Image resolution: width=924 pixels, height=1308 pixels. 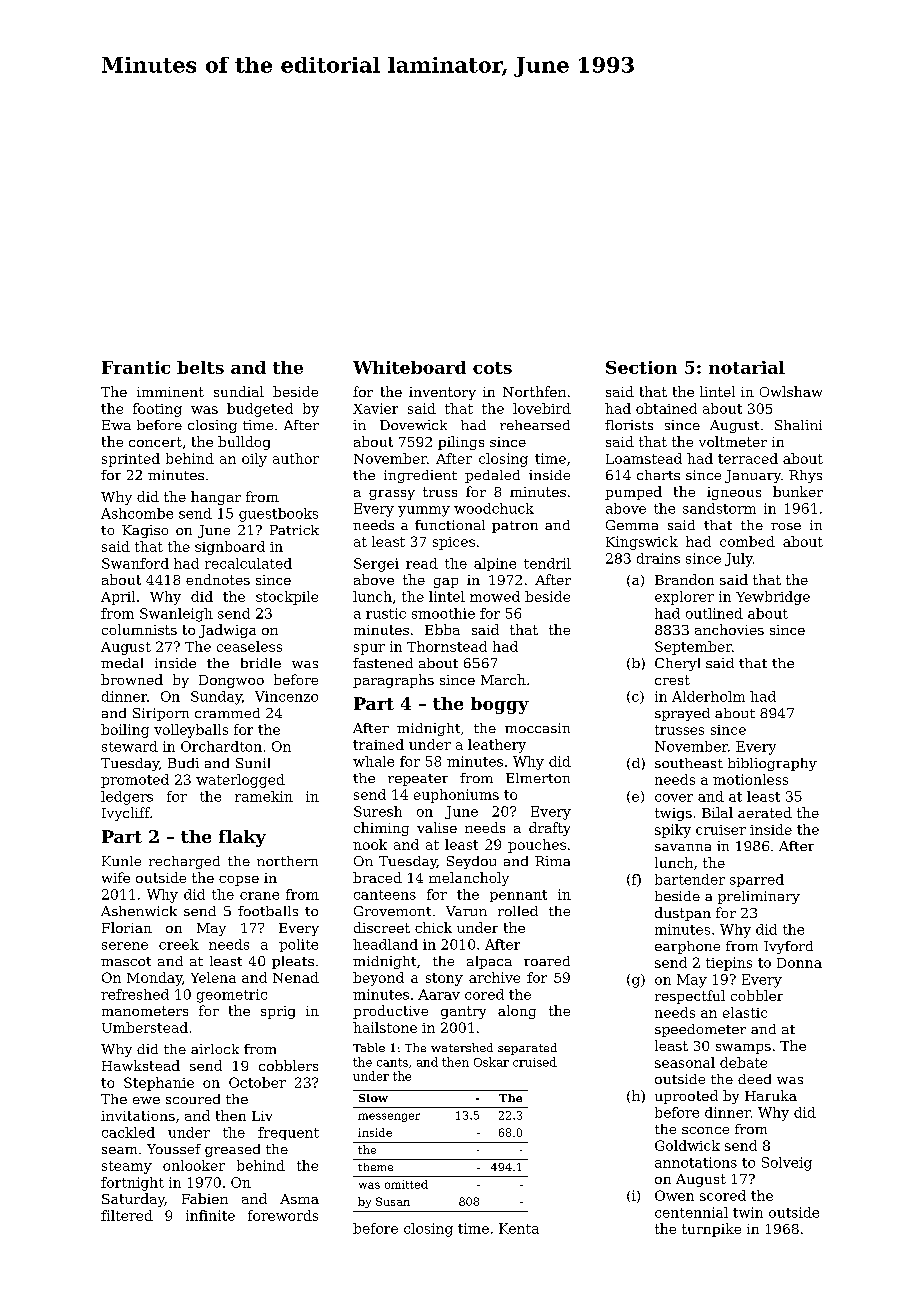 I want to click on recharged, so click(x=184, y=862).
